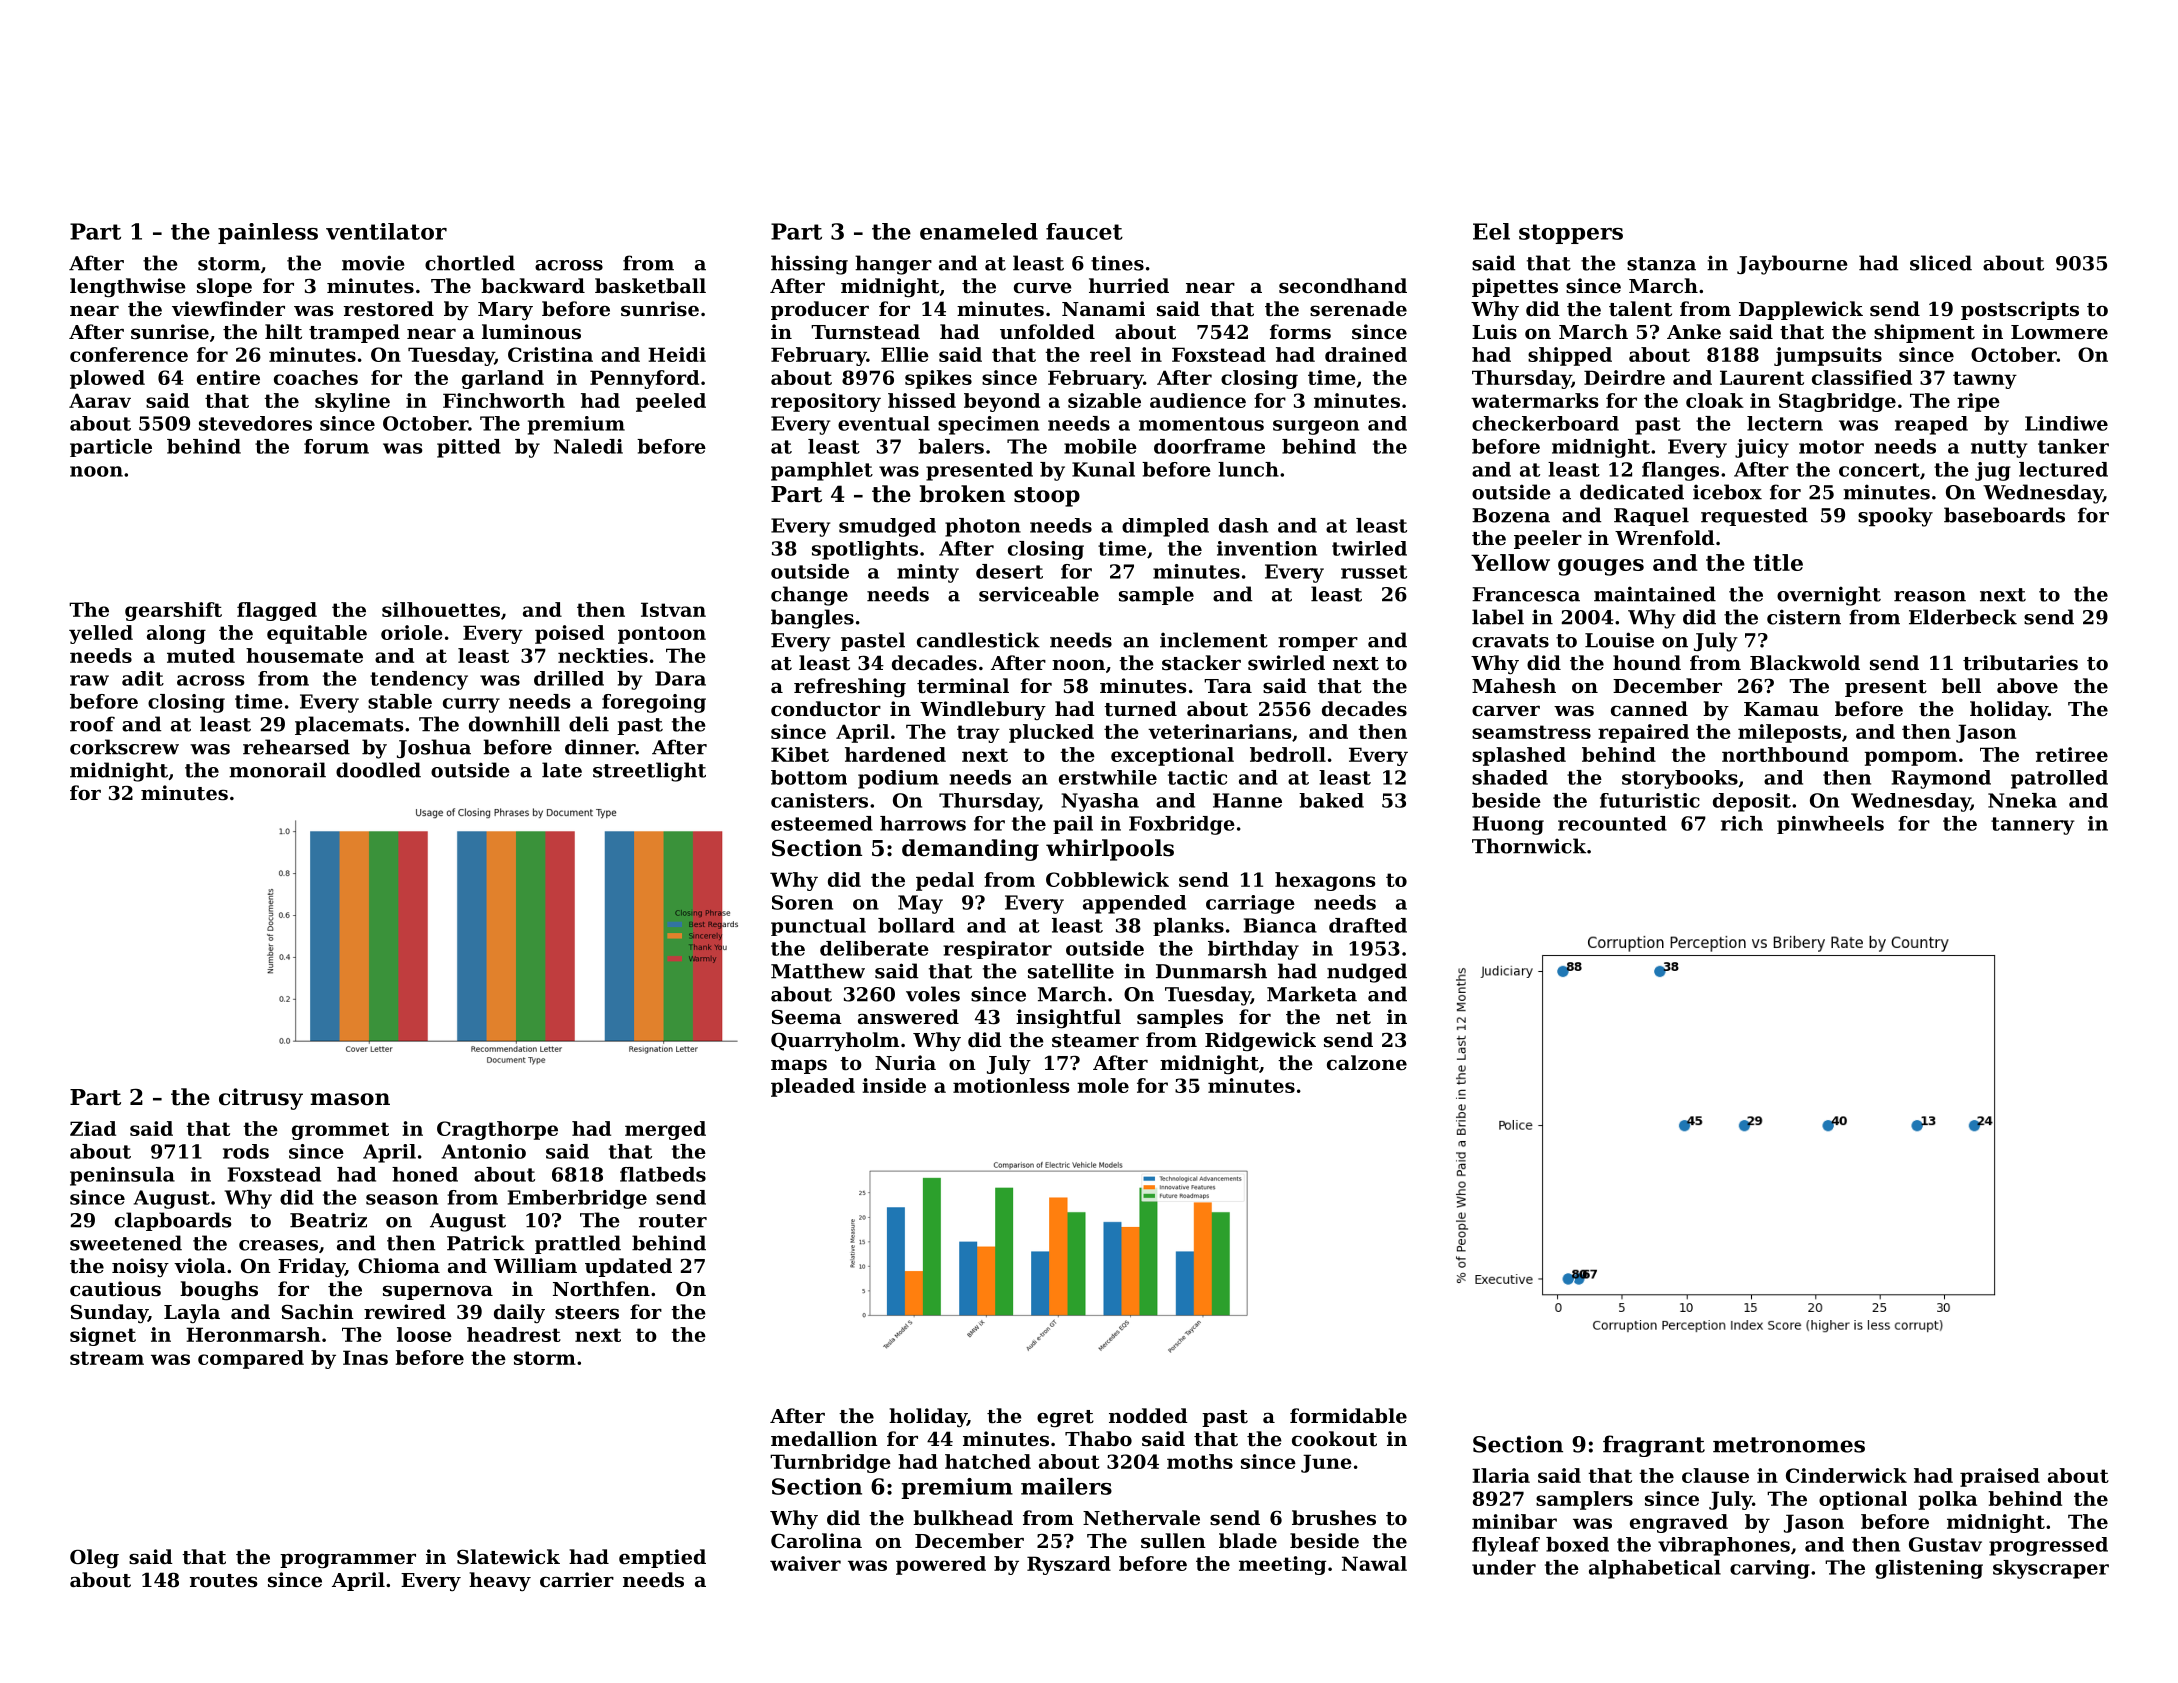 The height and width of the image is (1683, 2178). What do you see at coordinates (865, 550) in the image?
I see `spotlights` at bounding box center [865, 550].
